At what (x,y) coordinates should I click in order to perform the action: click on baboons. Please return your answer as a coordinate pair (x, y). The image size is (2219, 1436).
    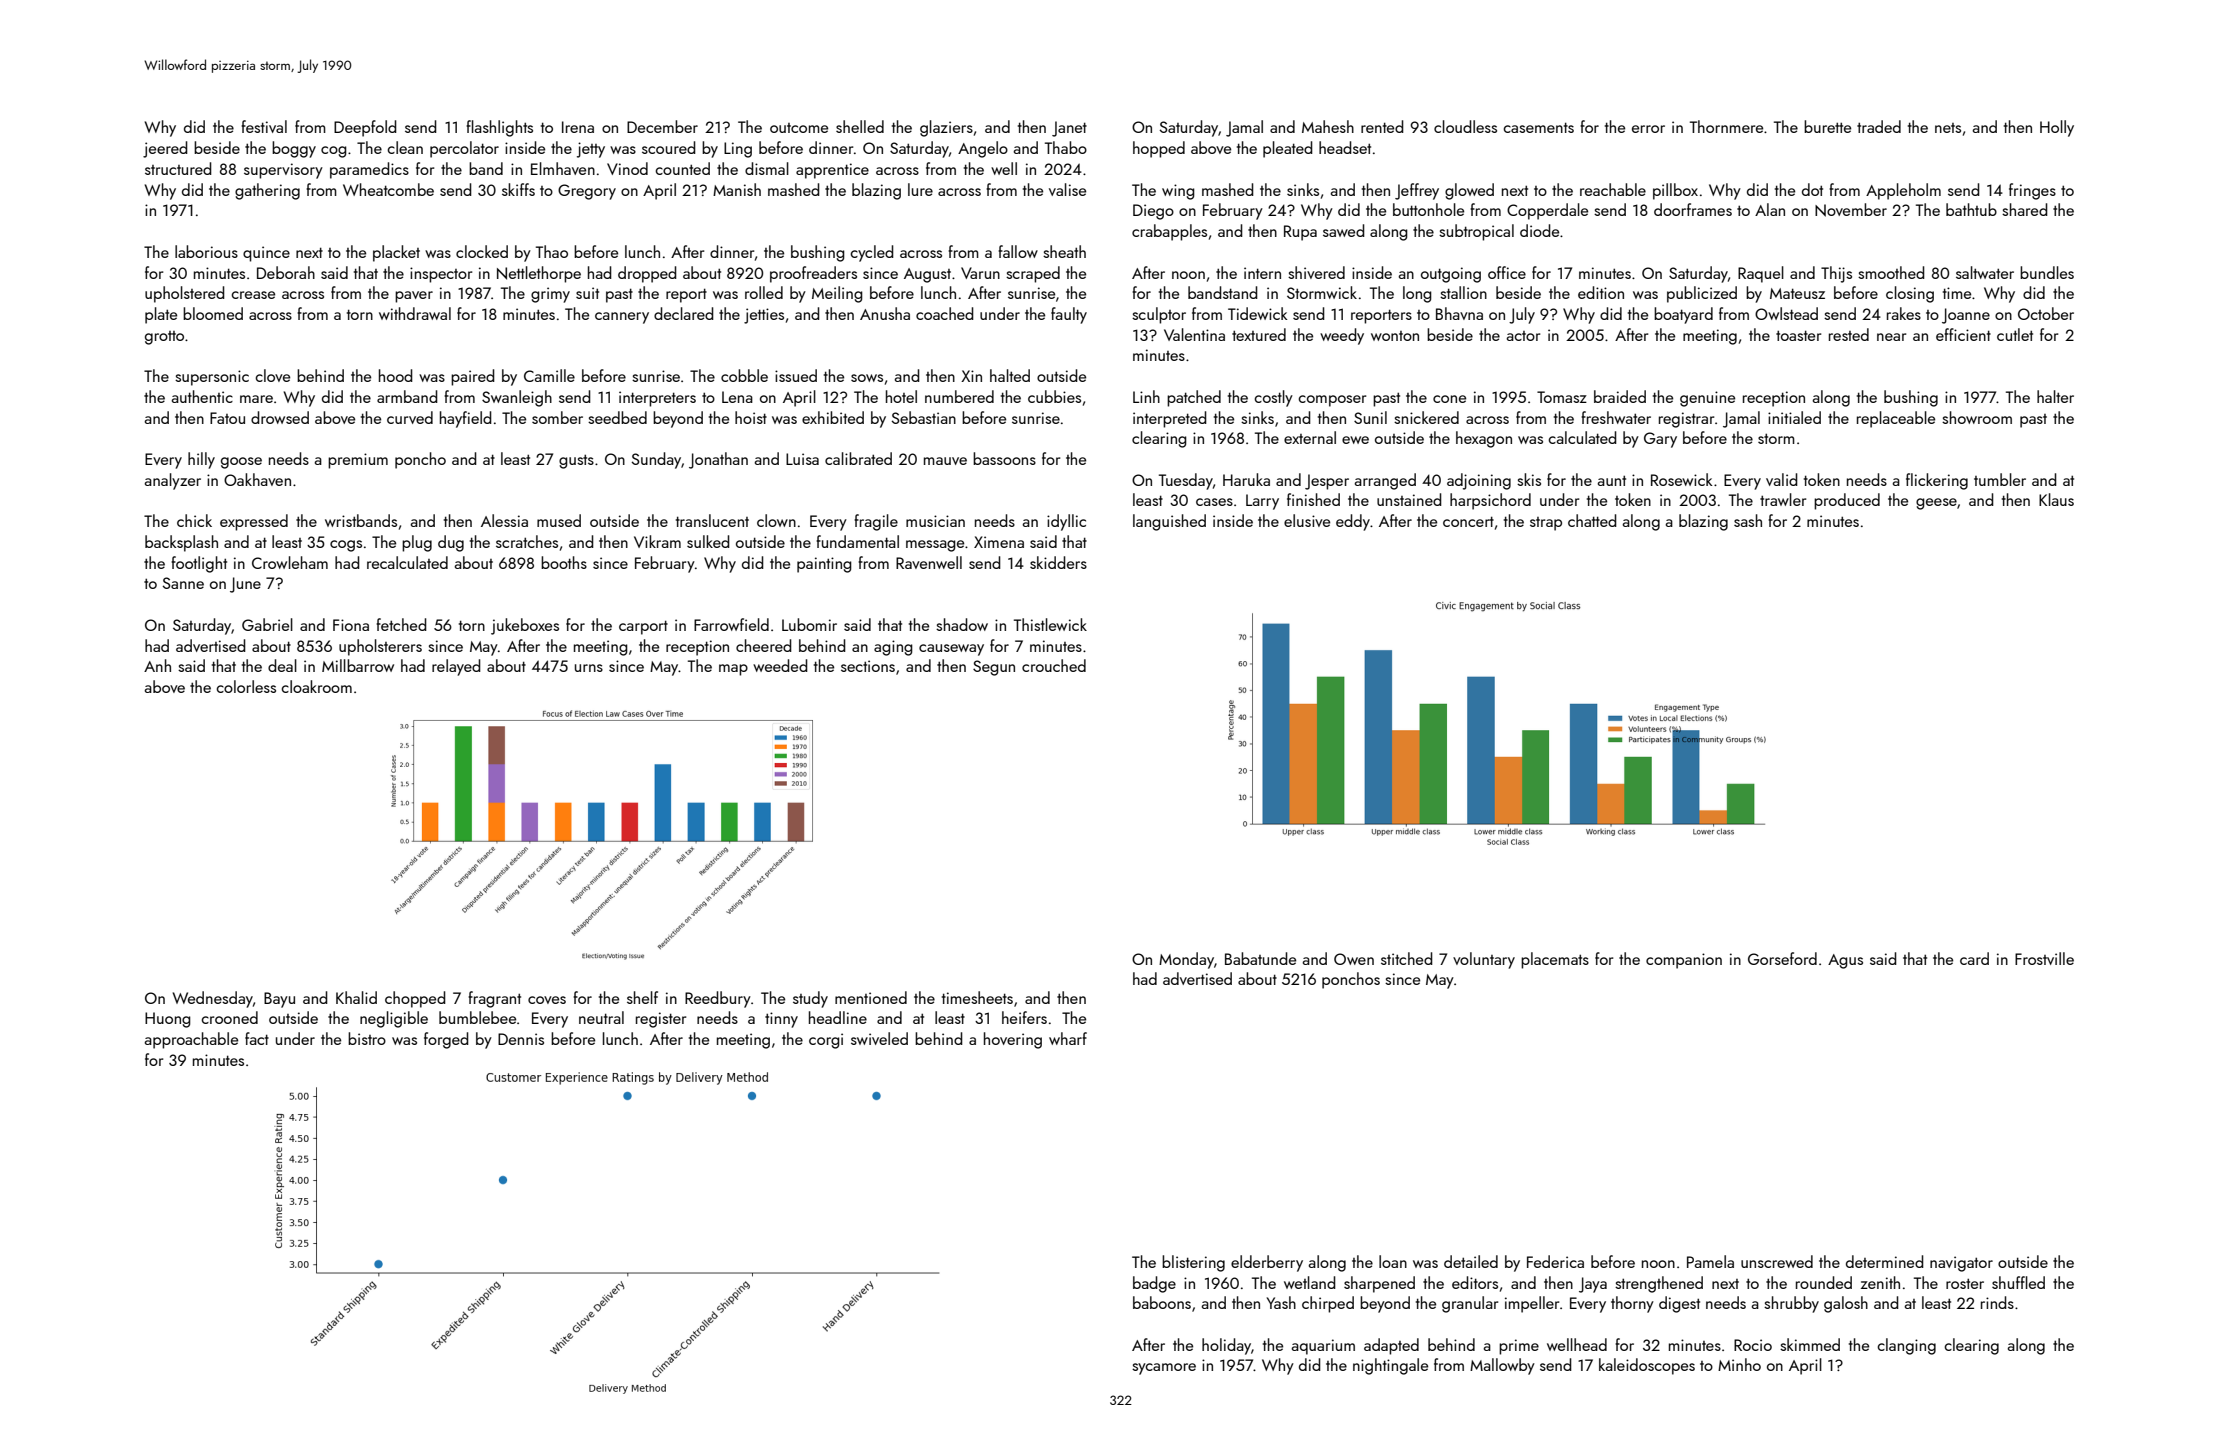
    Looking at the image, I should click on (1162, 1302).
